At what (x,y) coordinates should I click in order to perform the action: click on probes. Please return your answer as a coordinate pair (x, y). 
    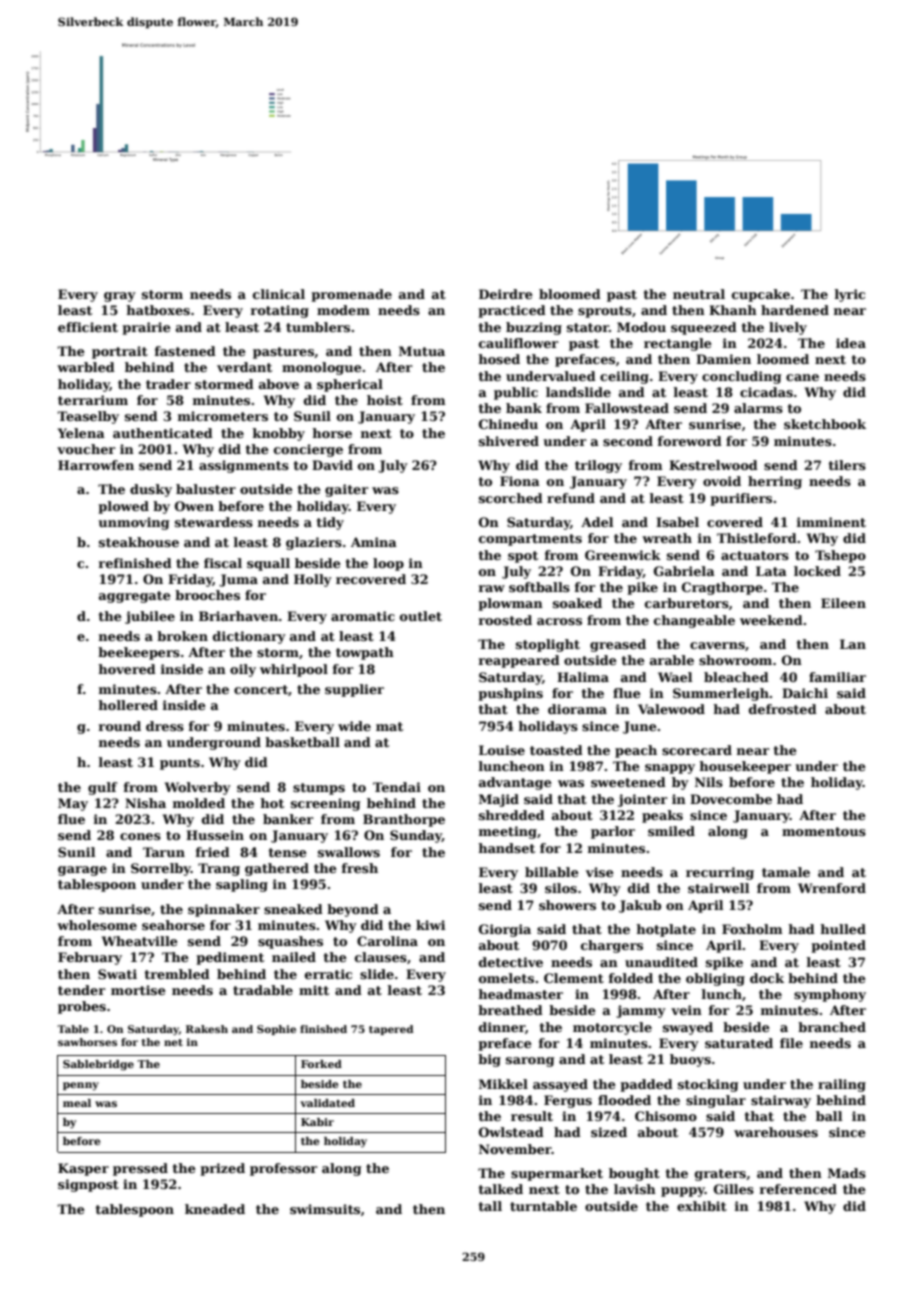
    Looking at the image, I should click on (82, 1007).
